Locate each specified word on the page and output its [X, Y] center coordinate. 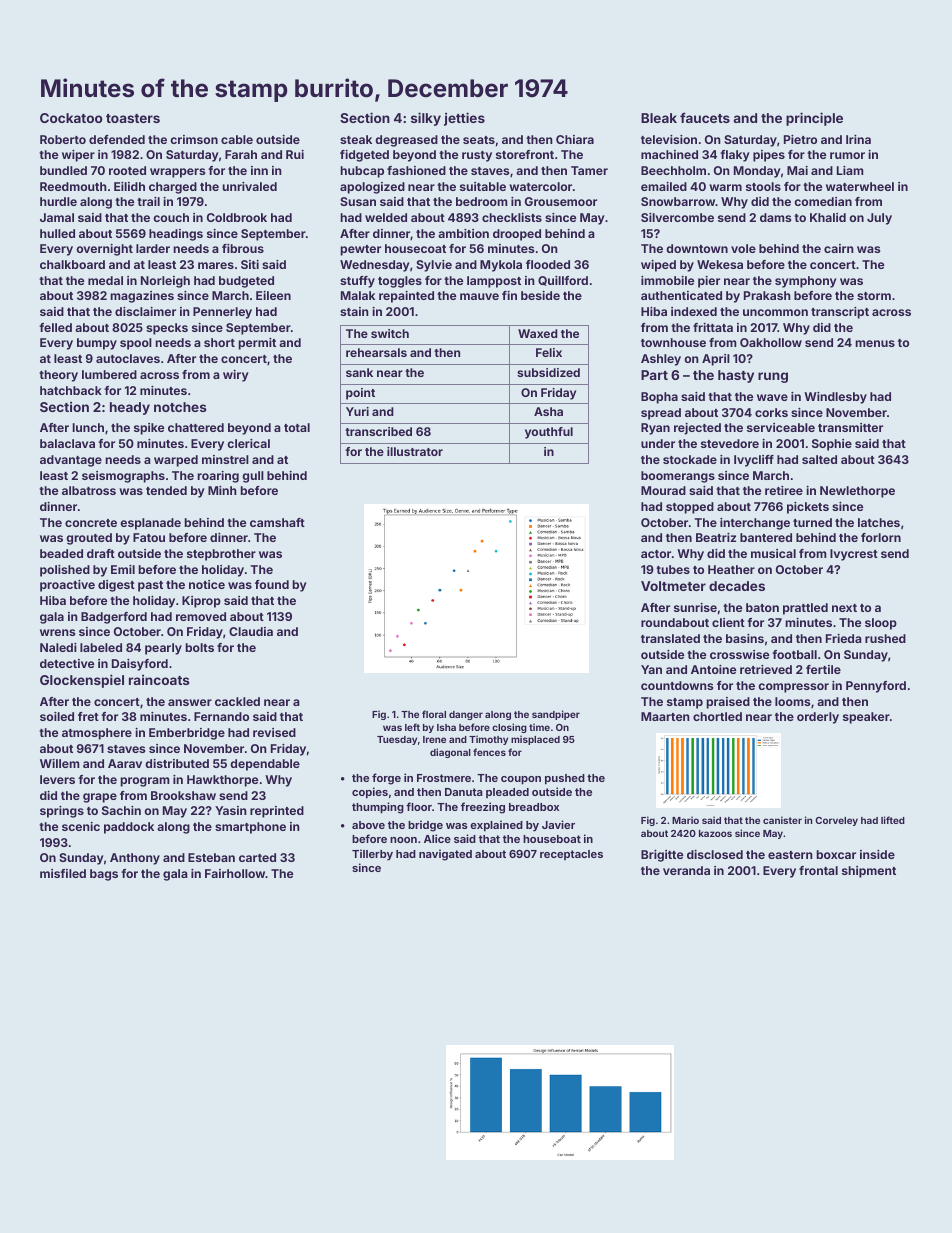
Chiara [575, 139]
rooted [127, 170]
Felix [549, 352]
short [219, 342]
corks [771, 412]
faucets [705, 117]
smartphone [250, 828]
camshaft [277, 522]
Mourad [663, 490]
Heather [731, 569]
